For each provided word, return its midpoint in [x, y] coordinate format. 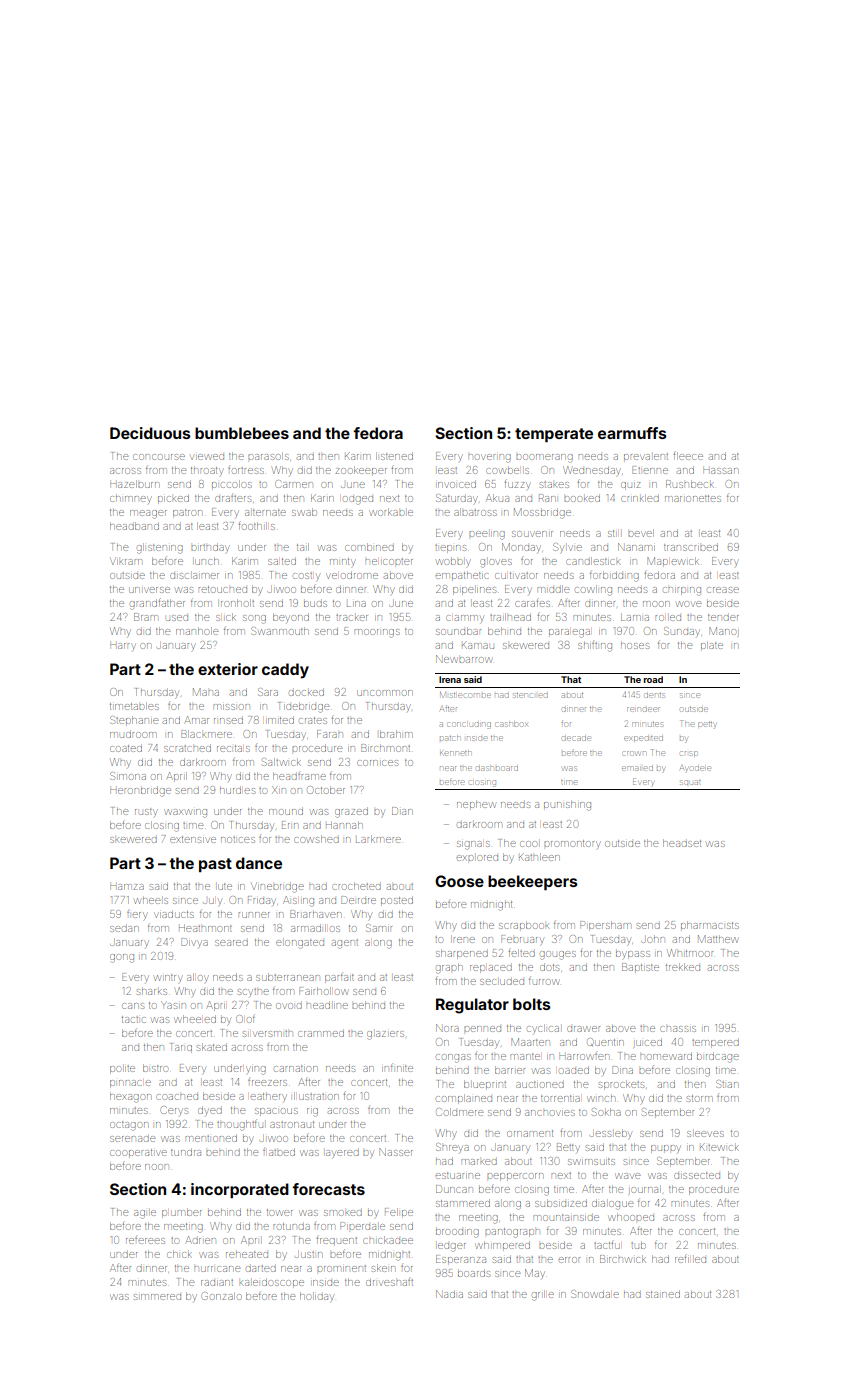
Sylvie [567, 548]
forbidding [614, 576]
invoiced [457, 484]
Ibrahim [396, 734]
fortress [246, 471]
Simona [128, 776]
